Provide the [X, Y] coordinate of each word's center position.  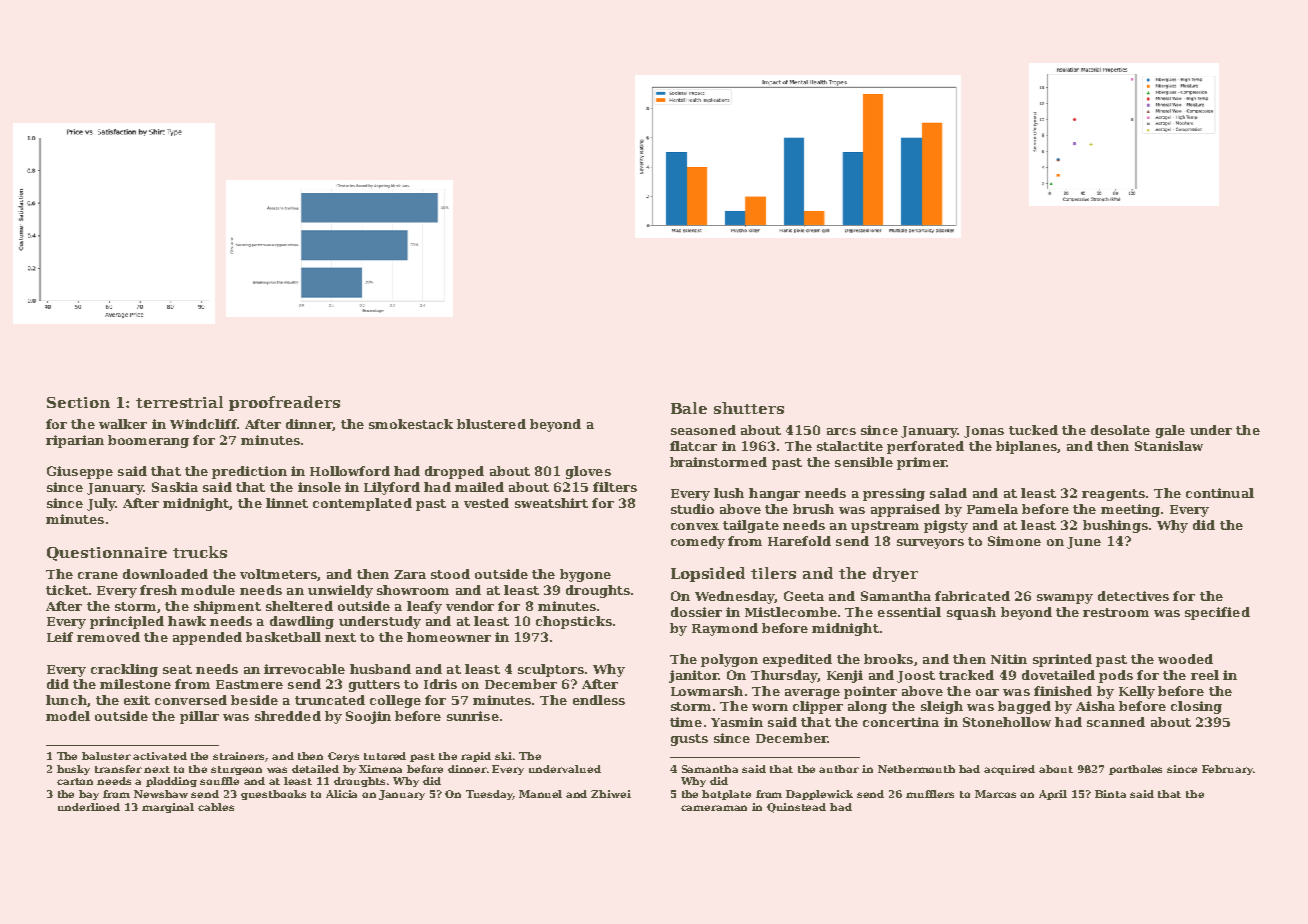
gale [1170, 431]
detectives [1133, 596]
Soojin [368, 717]
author [839, 769]
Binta [1110, 794]
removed [108, 637]
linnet [287, 503]
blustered [491, 424]
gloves [588, 472]
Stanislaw [1169, 446]
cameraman [714, 808]
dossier [696, 612]
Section [78, 402]
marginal [168, 808]
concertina [901, 722]
